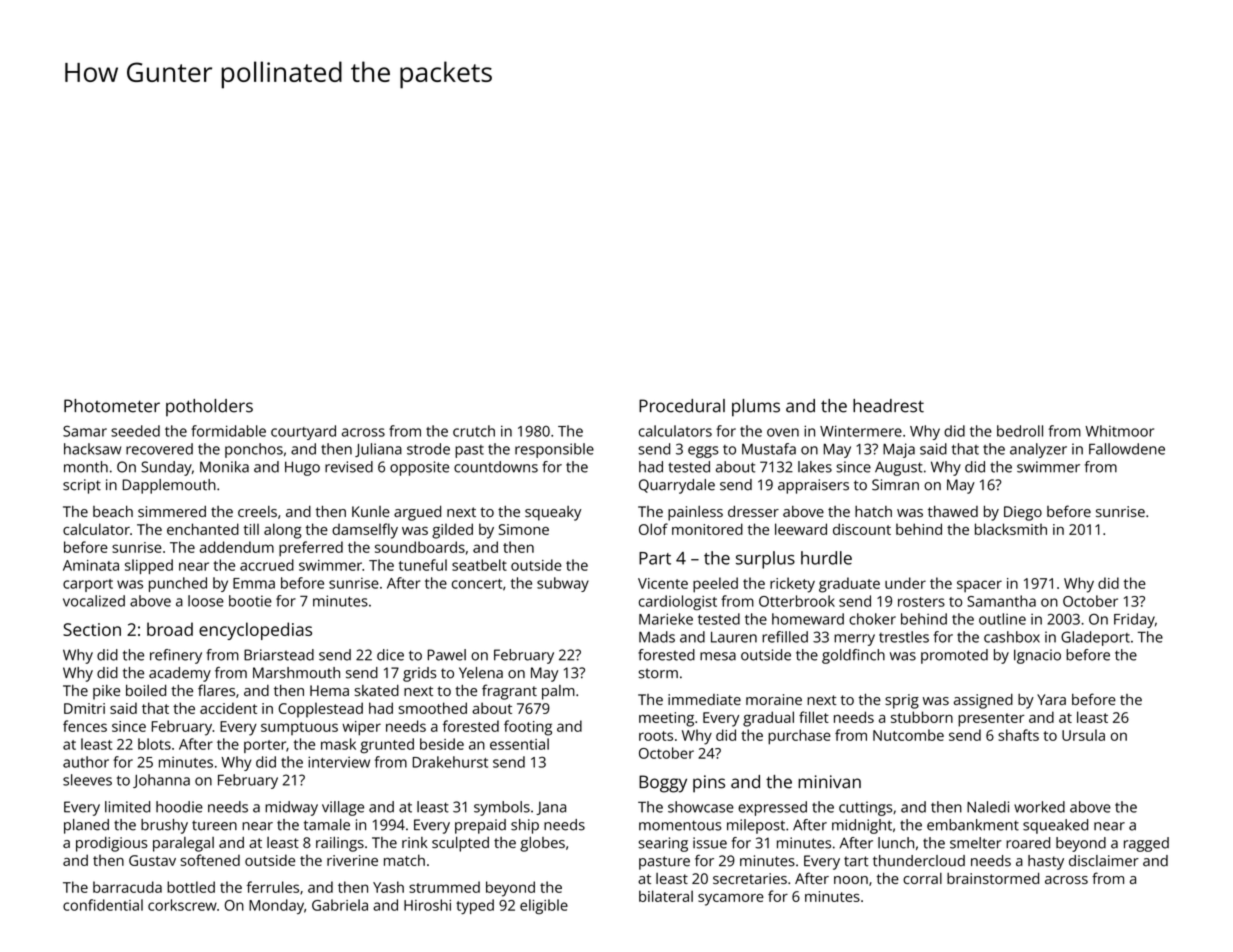 Image resolution: width=1233 pixels, height=952 pixels. What do you see at coordinates (544, 906) in the screenshot?
I see `eligible` at bounding box center [544, 906].
